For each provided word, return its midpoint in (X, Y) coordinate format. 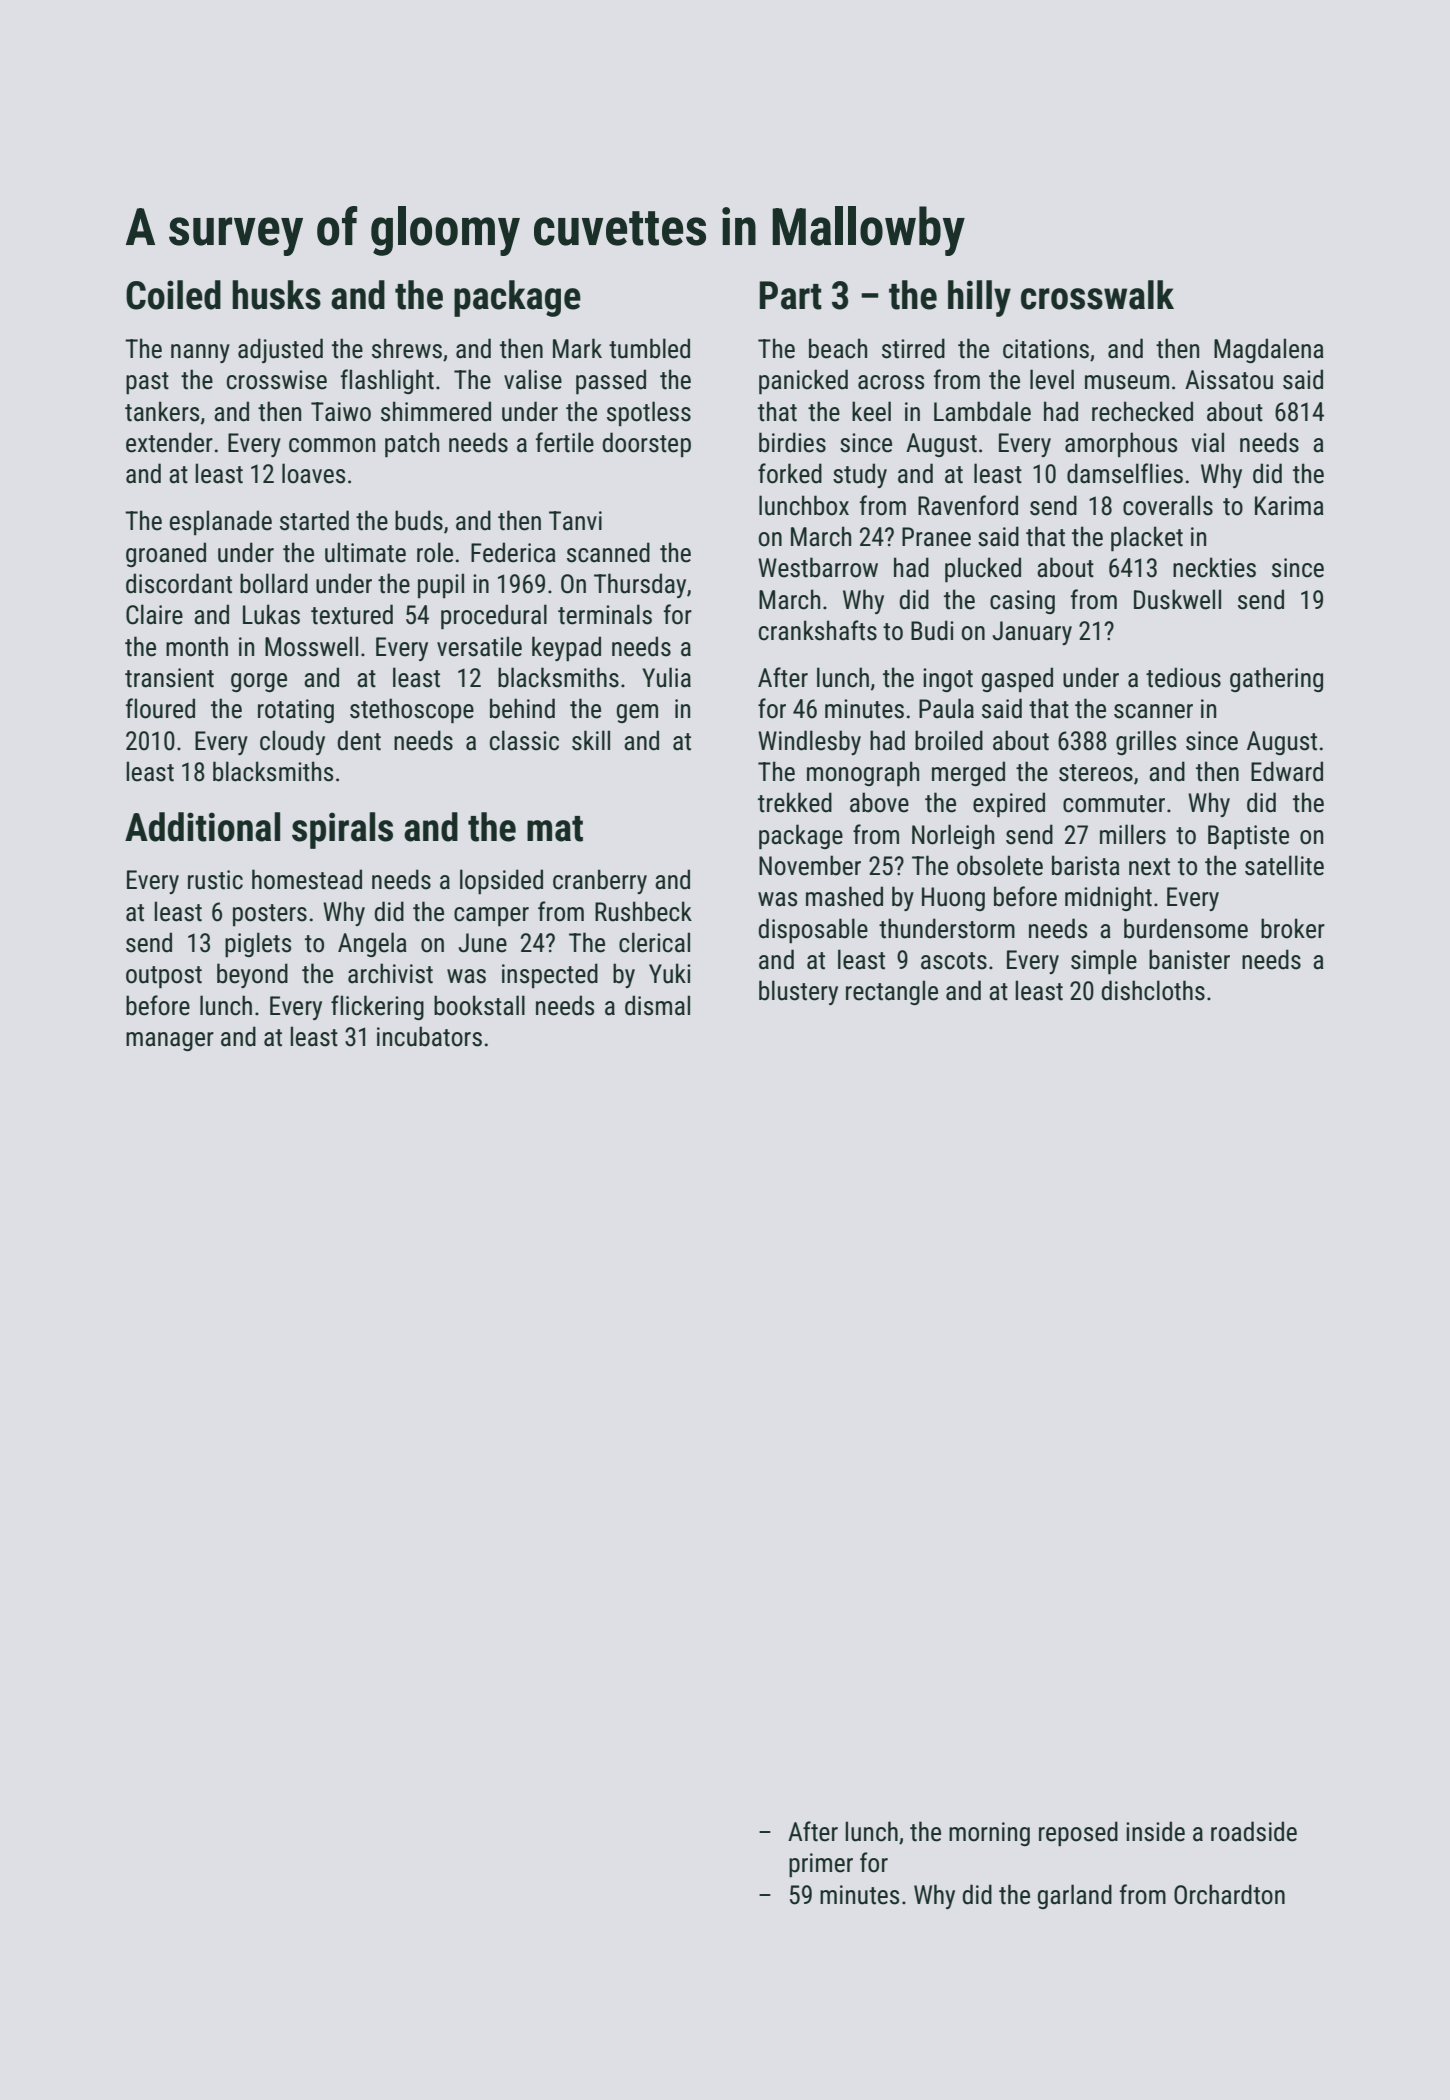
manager (170, 1041)
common (332, 445)
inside (1155, 1831)
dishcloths (1153, 990)
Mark (577, 348)
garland (1075, 1896)
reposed (1078, 1833)
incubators (429, 1036)
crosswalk (1097, 295)
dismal (657, 1005)
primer (821, 1865)
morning (989, 1834)
